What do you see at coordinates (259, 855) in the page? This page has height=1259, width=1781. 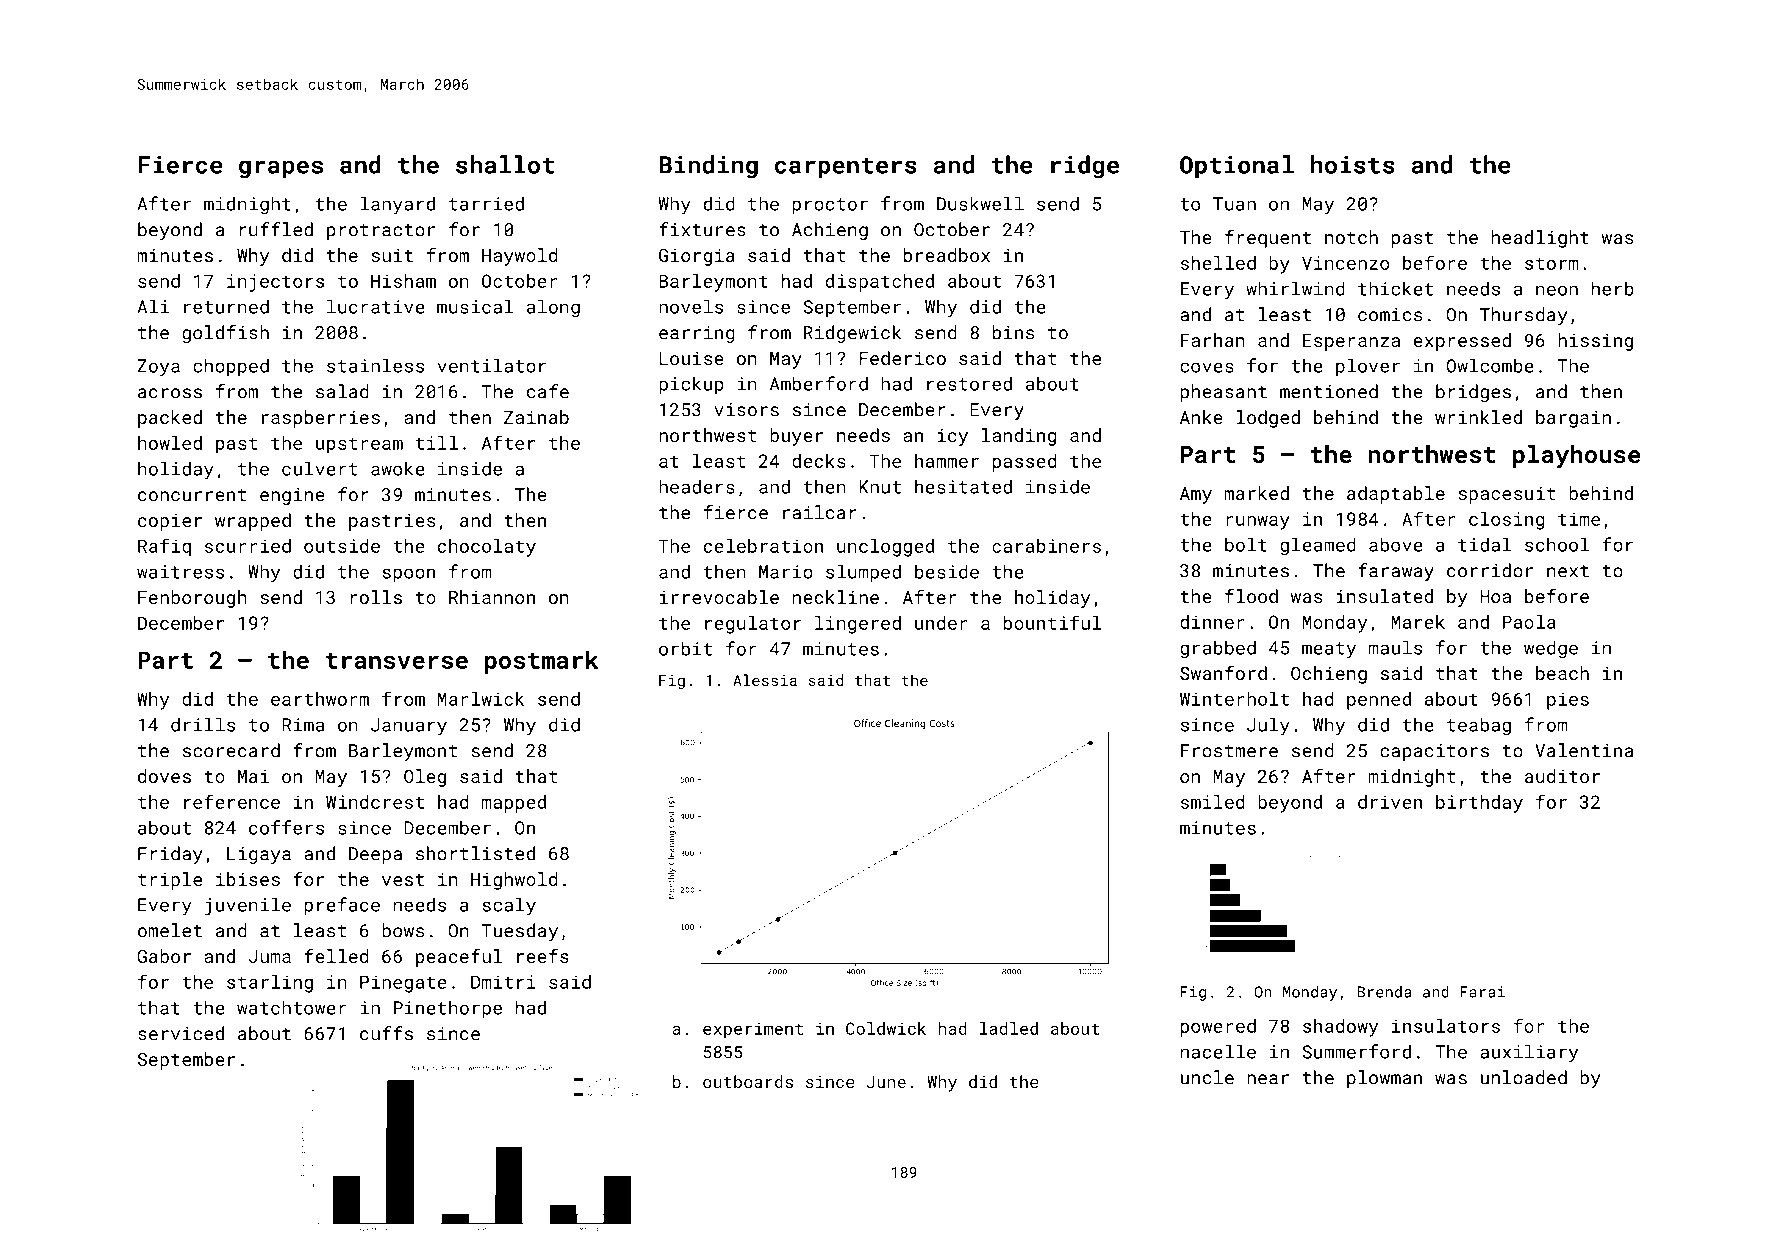 I see `Ligaya` at bounding box center [259, 855].
